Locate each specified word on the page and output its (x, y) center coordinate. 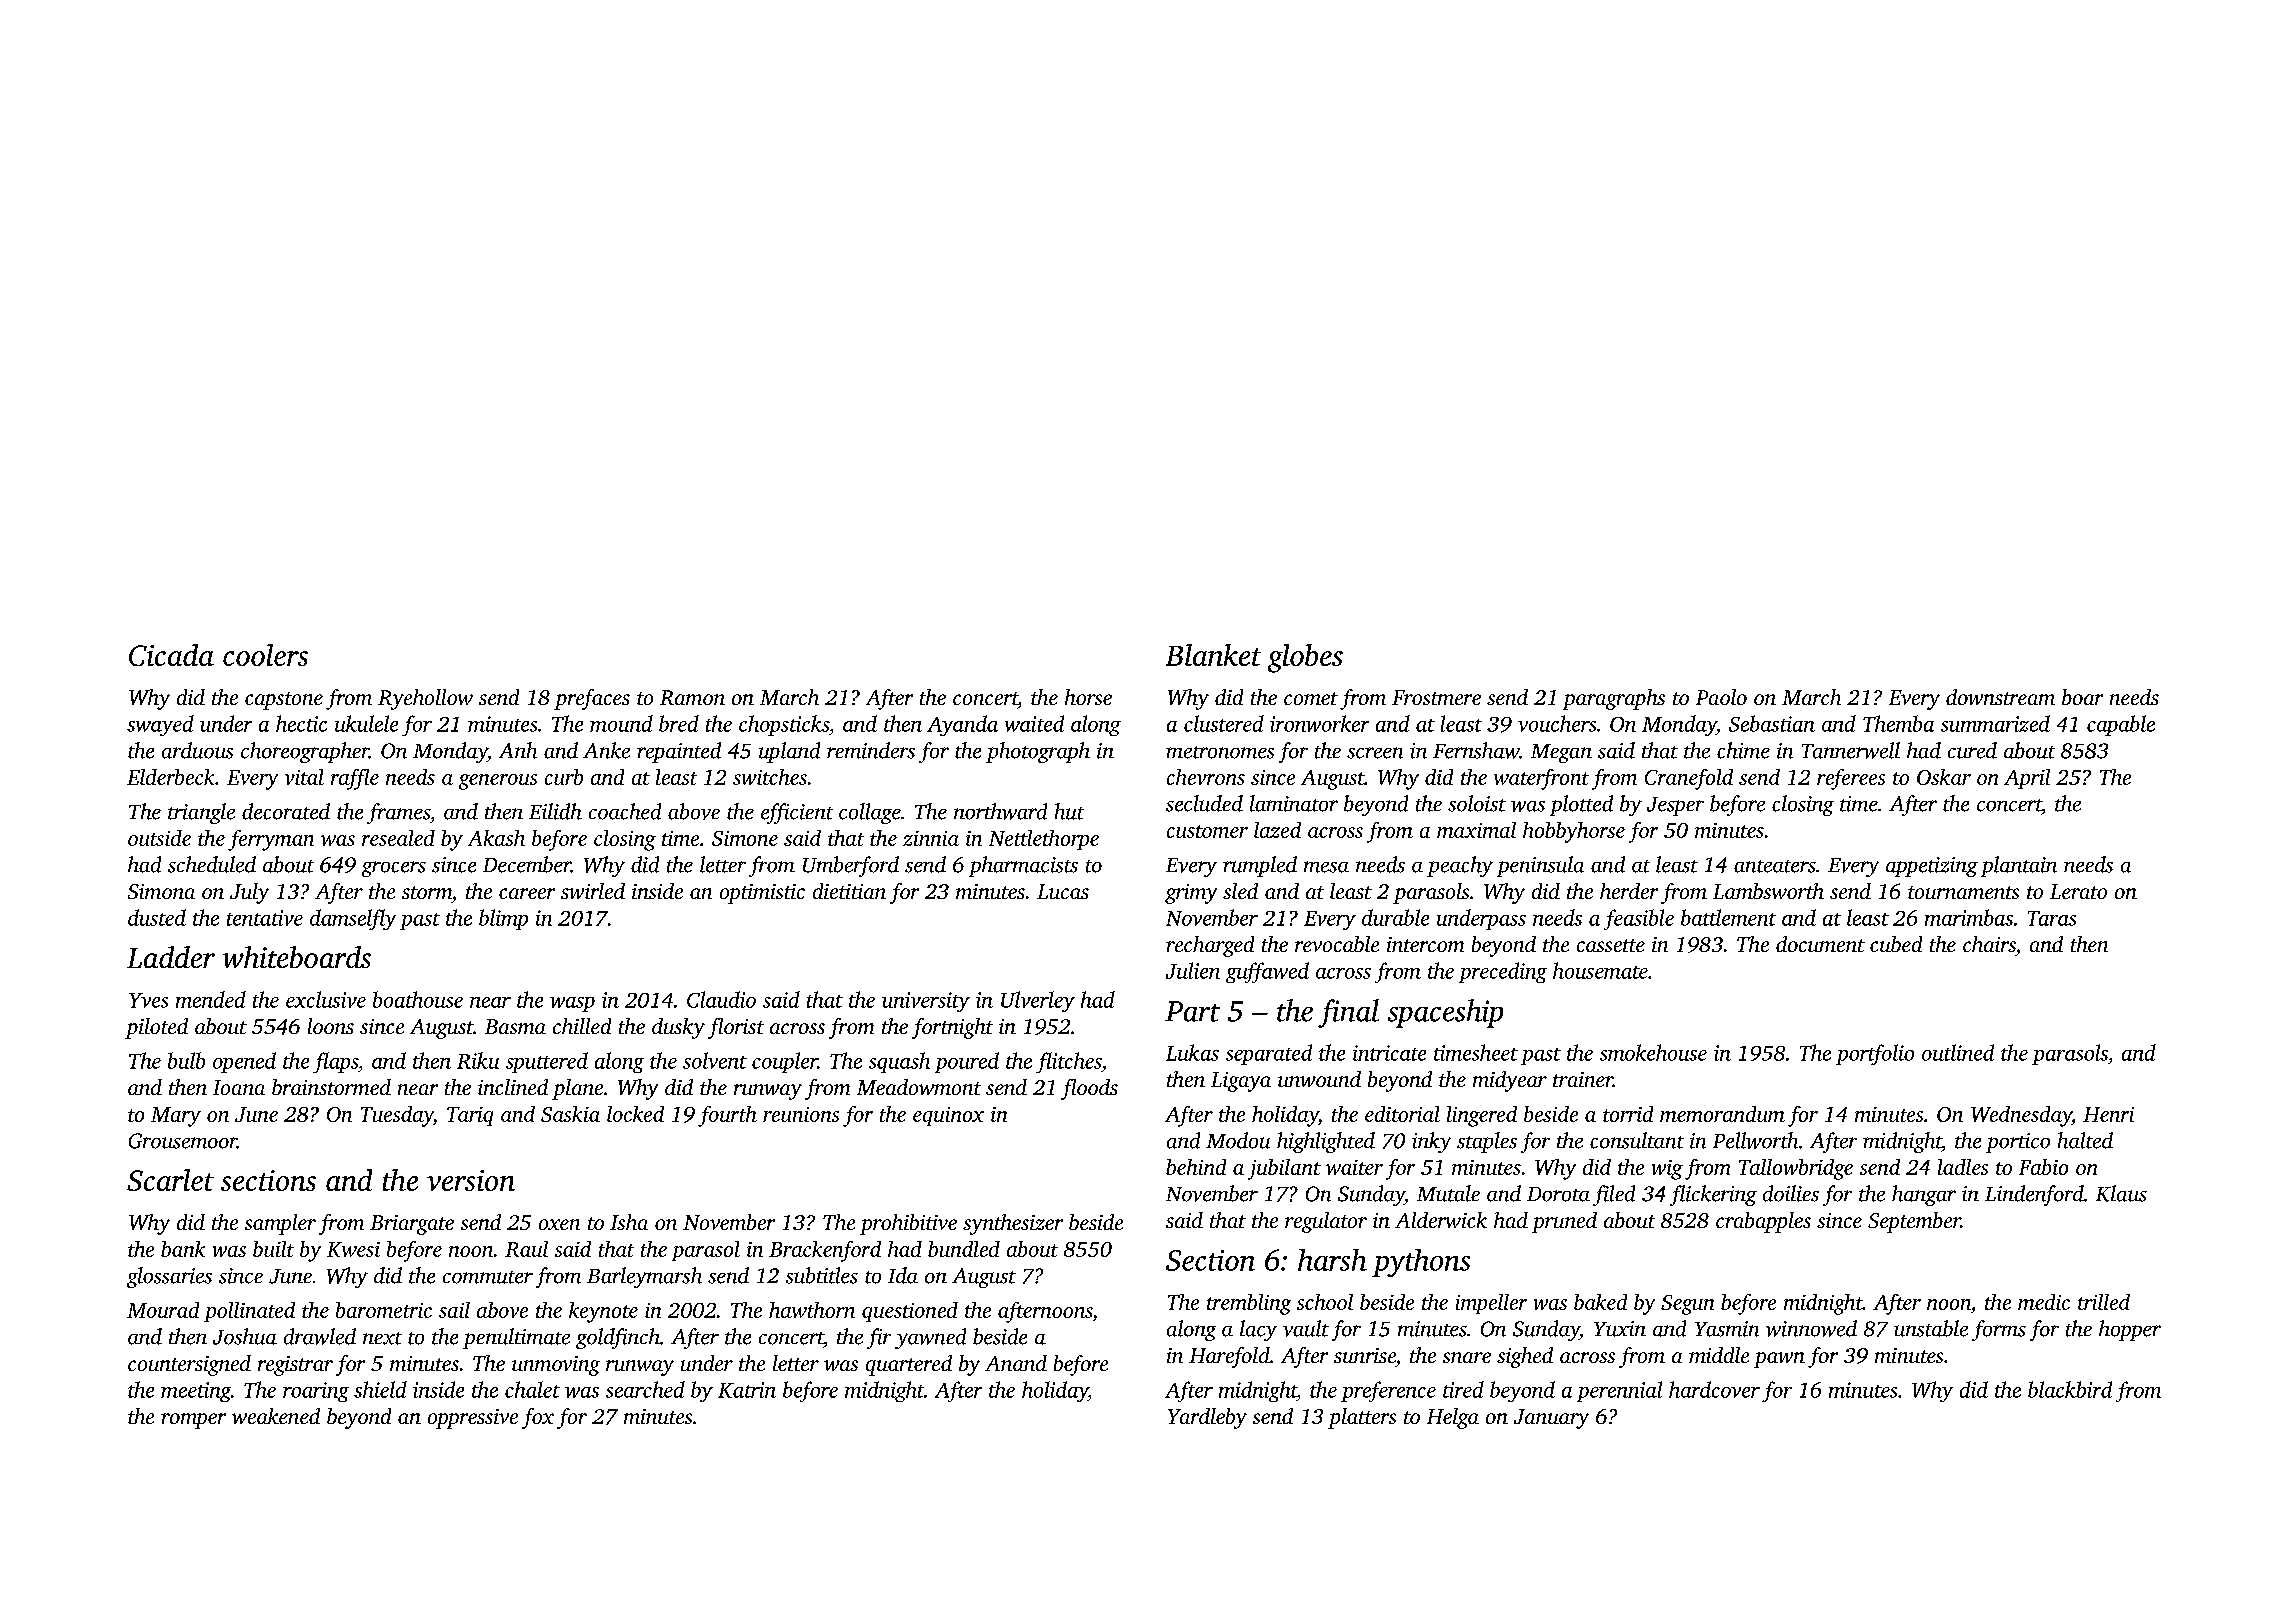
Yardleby (1207, 1418)
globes (1305, 658)
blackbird (2070, 1389)
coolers (265, 655)
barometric (384, 1310)
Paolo (1721, 697)
